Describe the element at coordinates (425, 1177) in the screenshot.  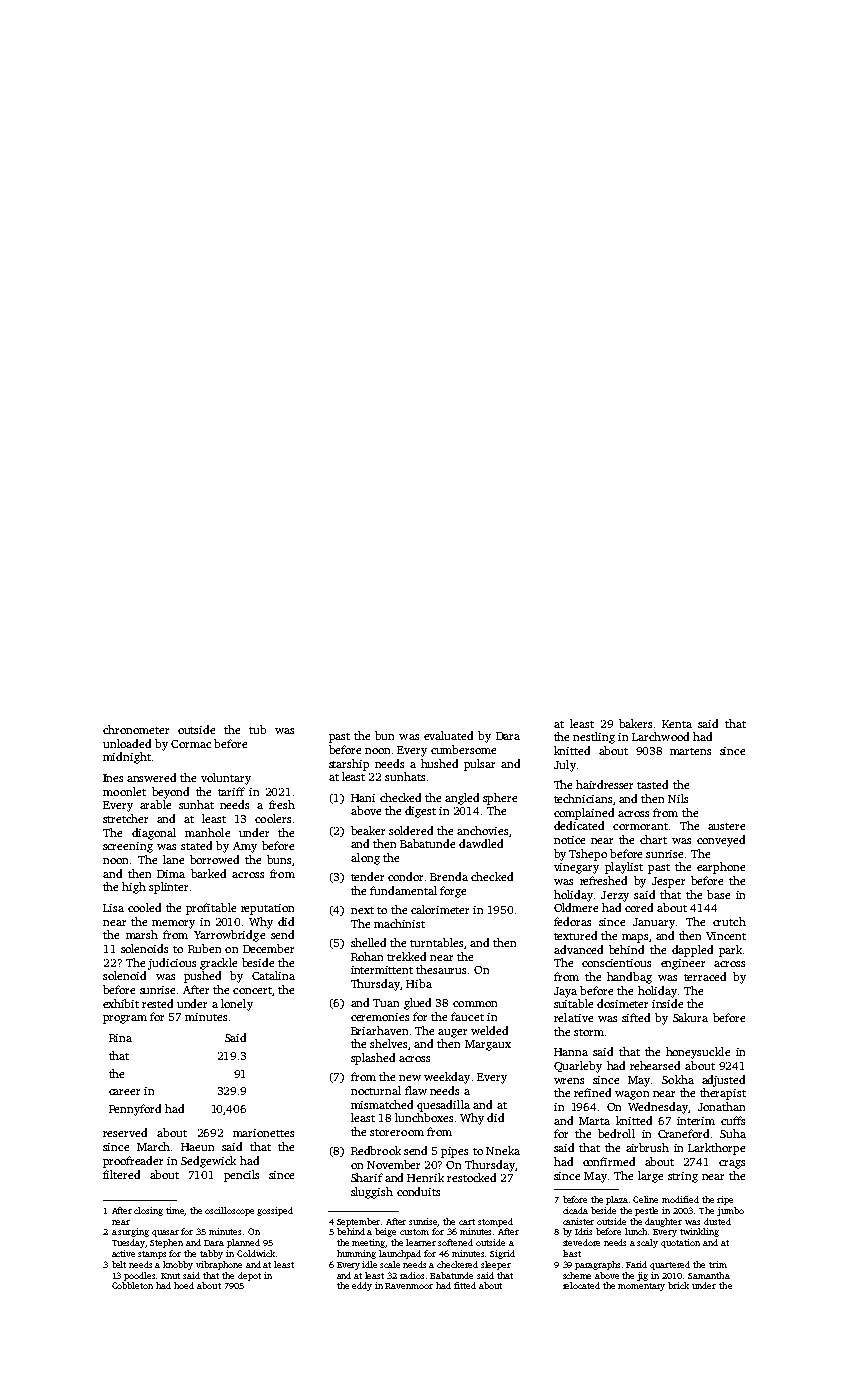
I see `Henrik` at that location.
